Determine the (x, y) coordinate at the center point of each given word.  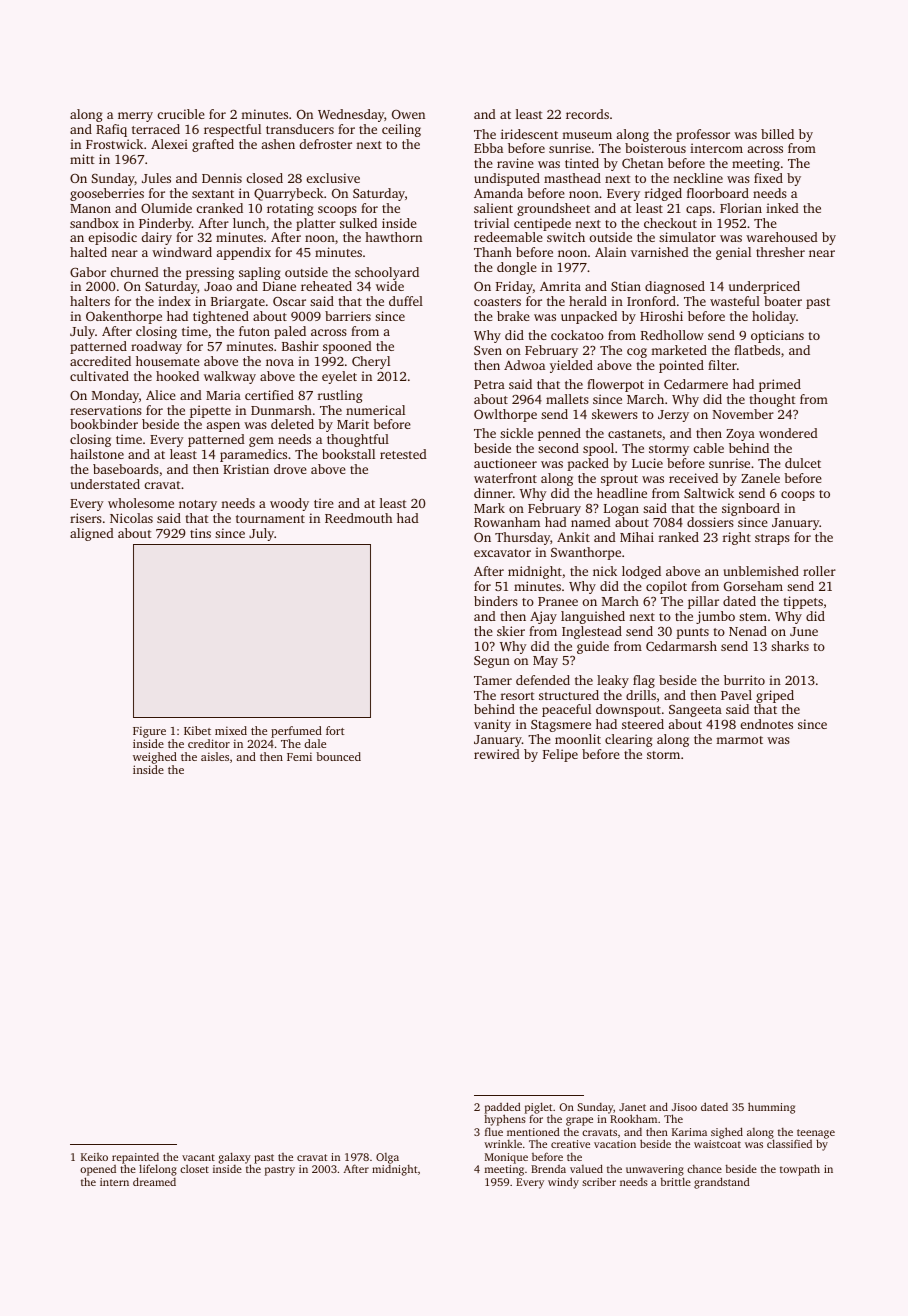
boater (783, 301)
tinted (582, 163)
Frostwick (114, 144)
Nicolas (131, 518)
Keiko (94, 1157)
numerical (375, 410)
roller (819, 571)
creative (570, 1144)
